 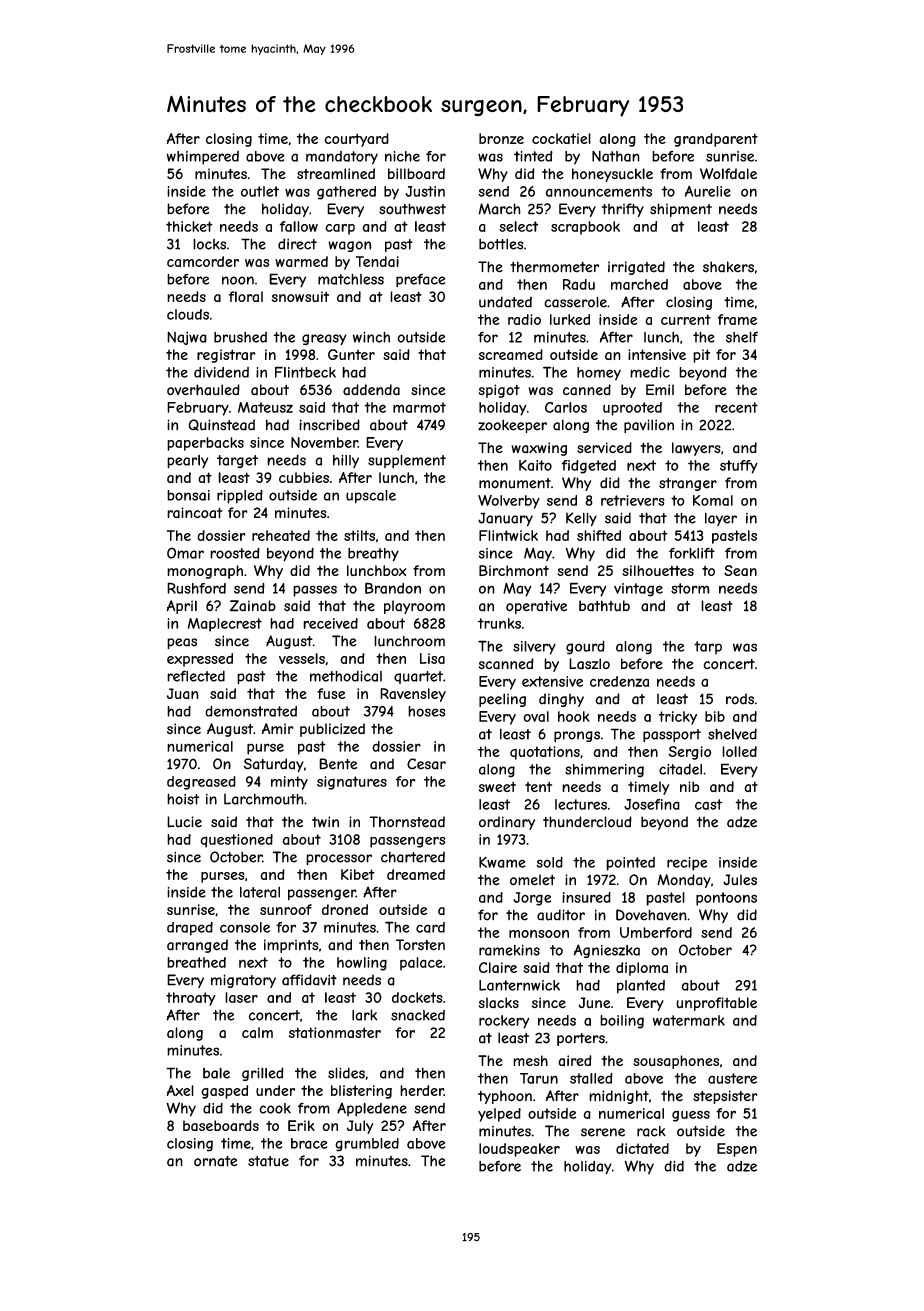 I want to click on tarp, so click(x=708, y=648).
